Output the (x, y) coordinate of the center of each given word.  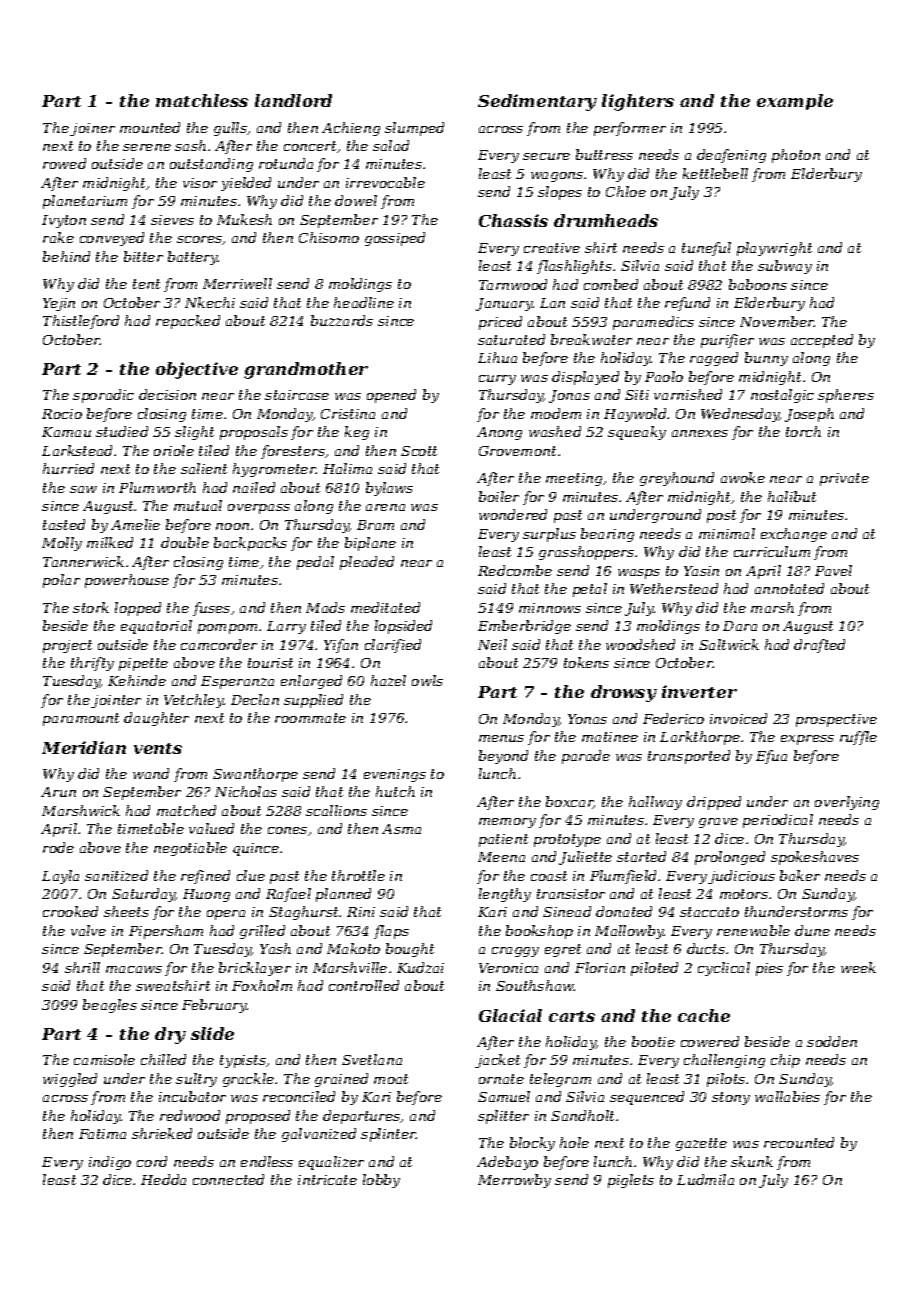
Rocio (62, 414)
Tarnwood (513, 284)
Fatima (102, 1134)
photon (796, 156)
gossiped (395, 239)
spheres (846, 396)
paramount (81, 719)
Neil (492, 644)
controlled (364, 985)
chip (785, 1061)
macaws (134, 969)
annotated (789, 588)
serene (147, 147)
